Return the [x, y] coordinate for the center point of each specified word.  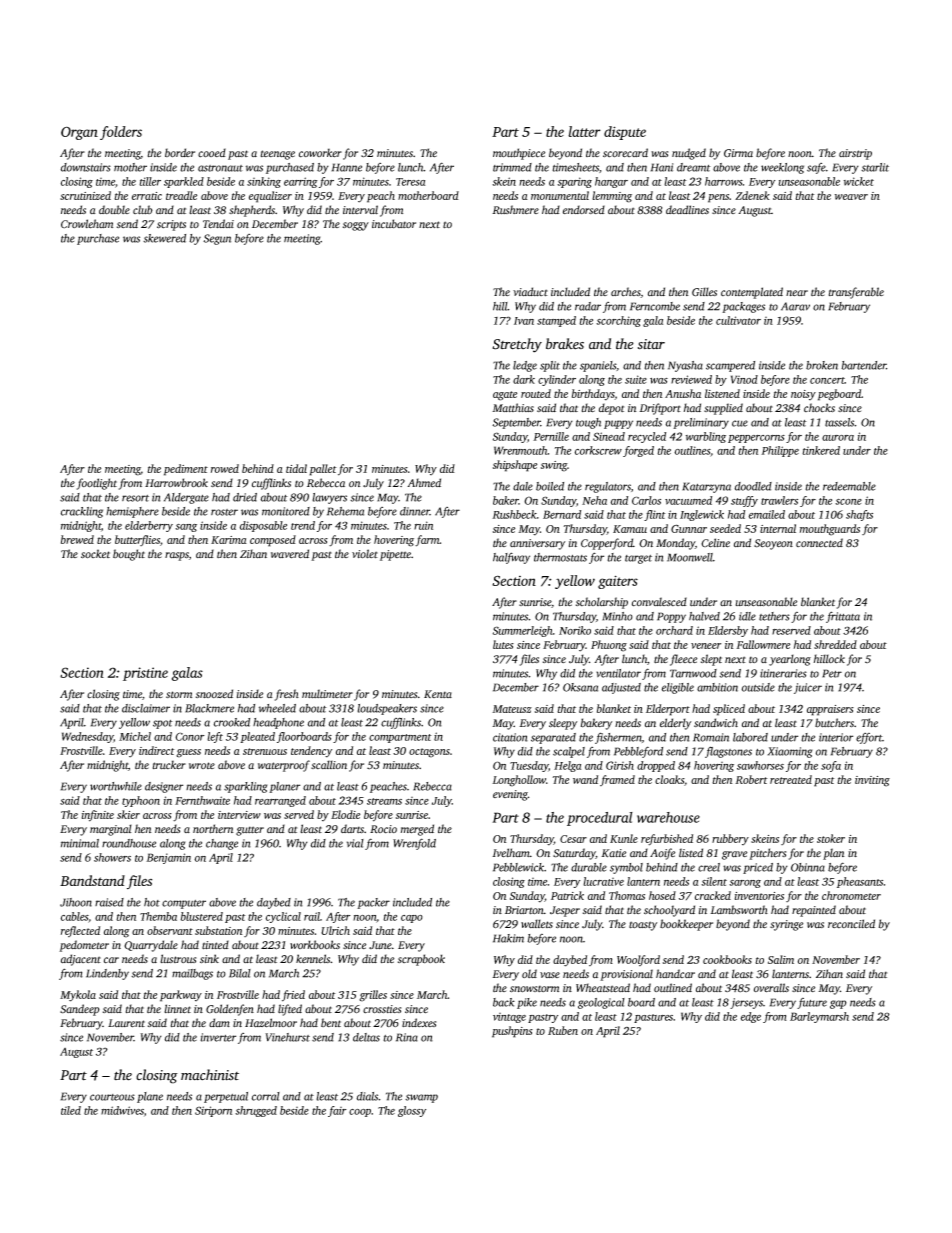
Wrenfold [414, 844]
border [180, 153]
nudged [689, 154]
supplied [723, 409]
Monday [675, 544]
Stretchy [517, 345]
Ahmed [424, 483]
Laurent [126, 1023]
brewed [77, 539]
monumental [560, 195]
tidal [296, 468]
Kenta [438, 694]
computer [184, 904]
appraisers [830, 710]
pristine [145, 674]
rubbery [730, 839]
